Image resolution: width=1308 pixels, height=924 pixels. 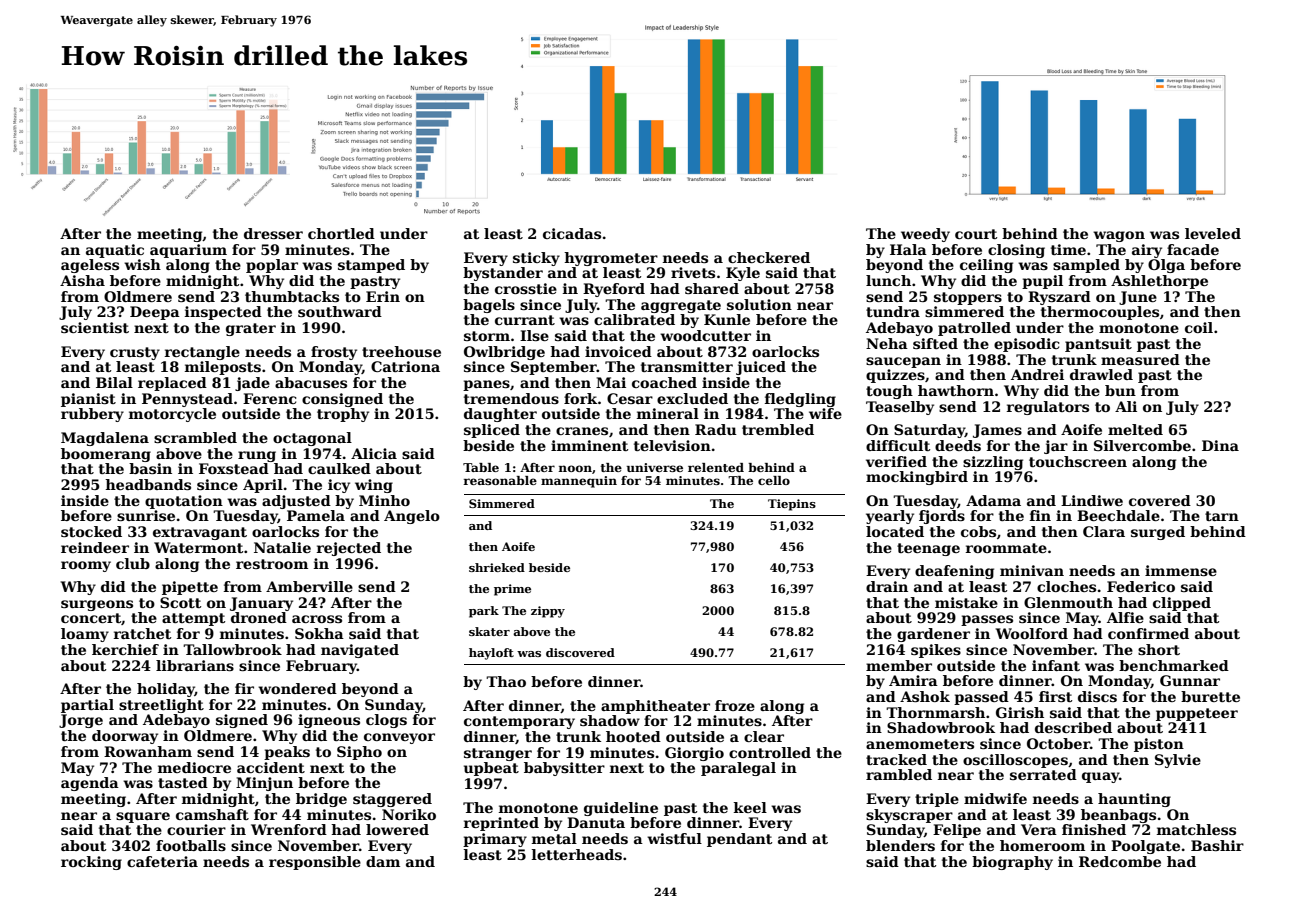 I want to click on reprinted, so click(x=501, y=824).
